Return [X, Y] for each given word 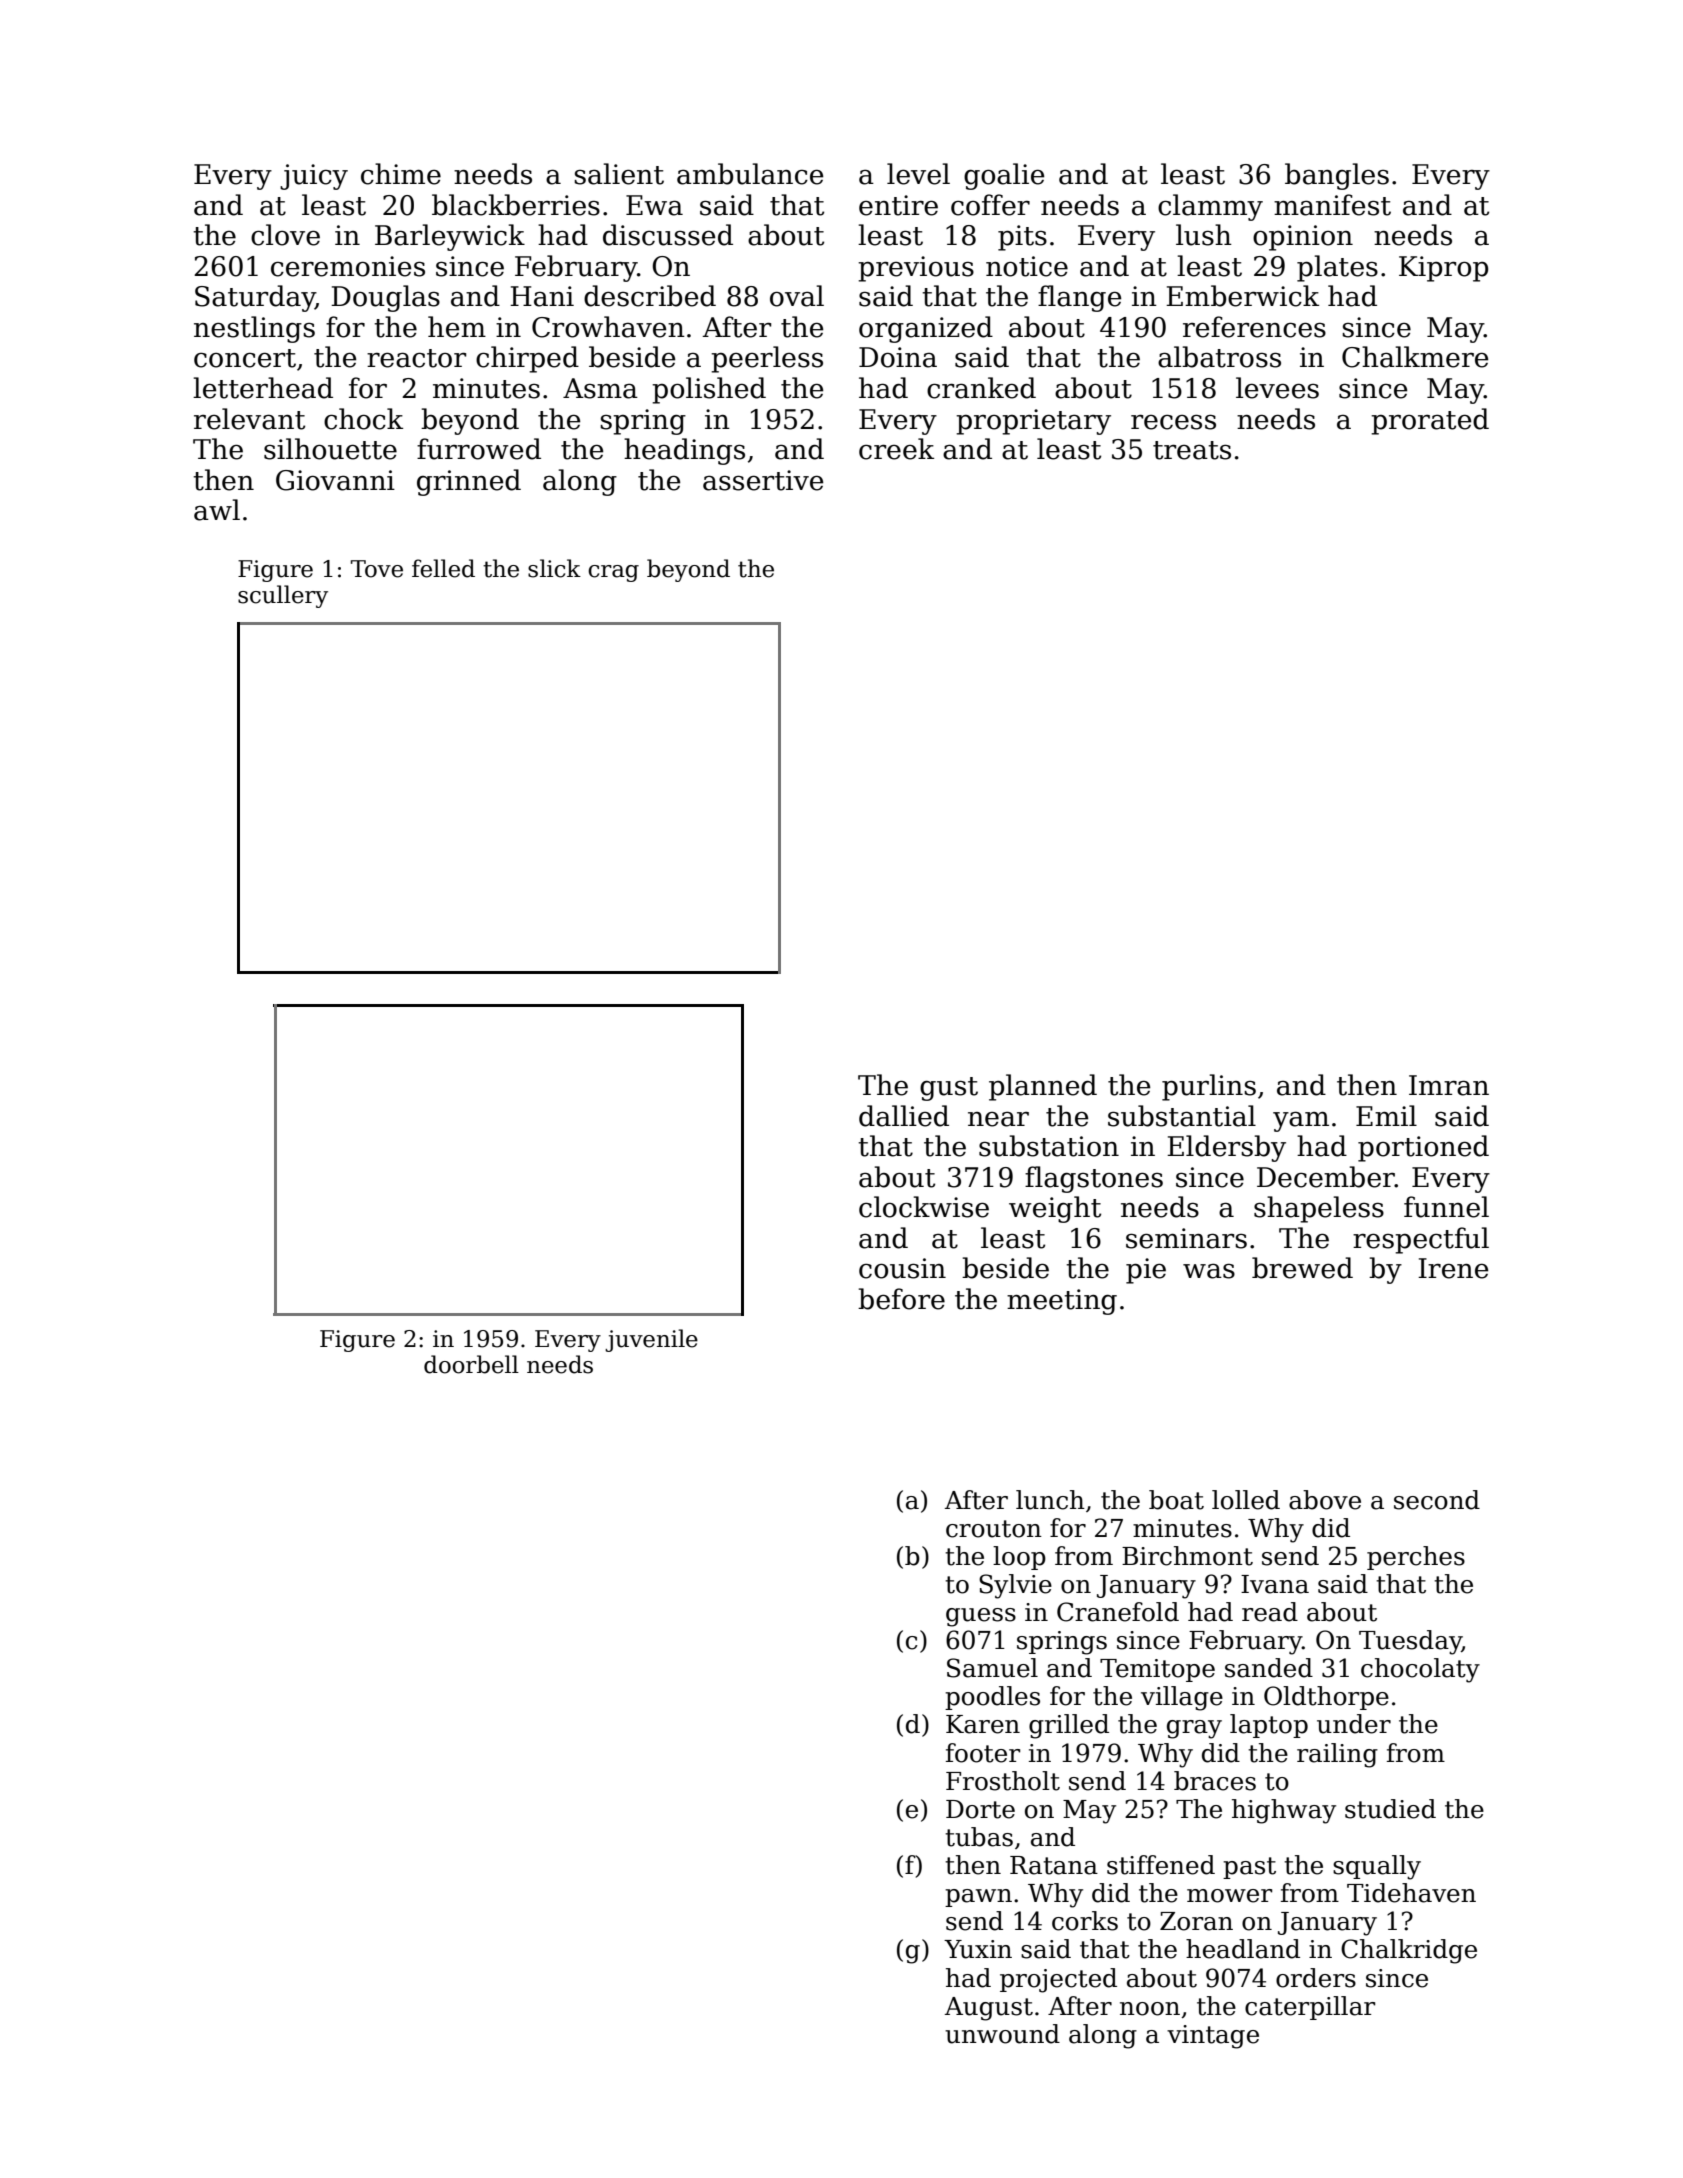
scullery [283, 596]
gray [1194, 1729]
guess [981, 1617]
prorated [1430, 421]
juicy [314, 177]
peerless [767, 359]
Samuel [992, 1668]
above [1325, 1500]
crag [613, 573]
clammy [1210, 207]
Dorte [980, 1809]
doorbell [471, 1364]
